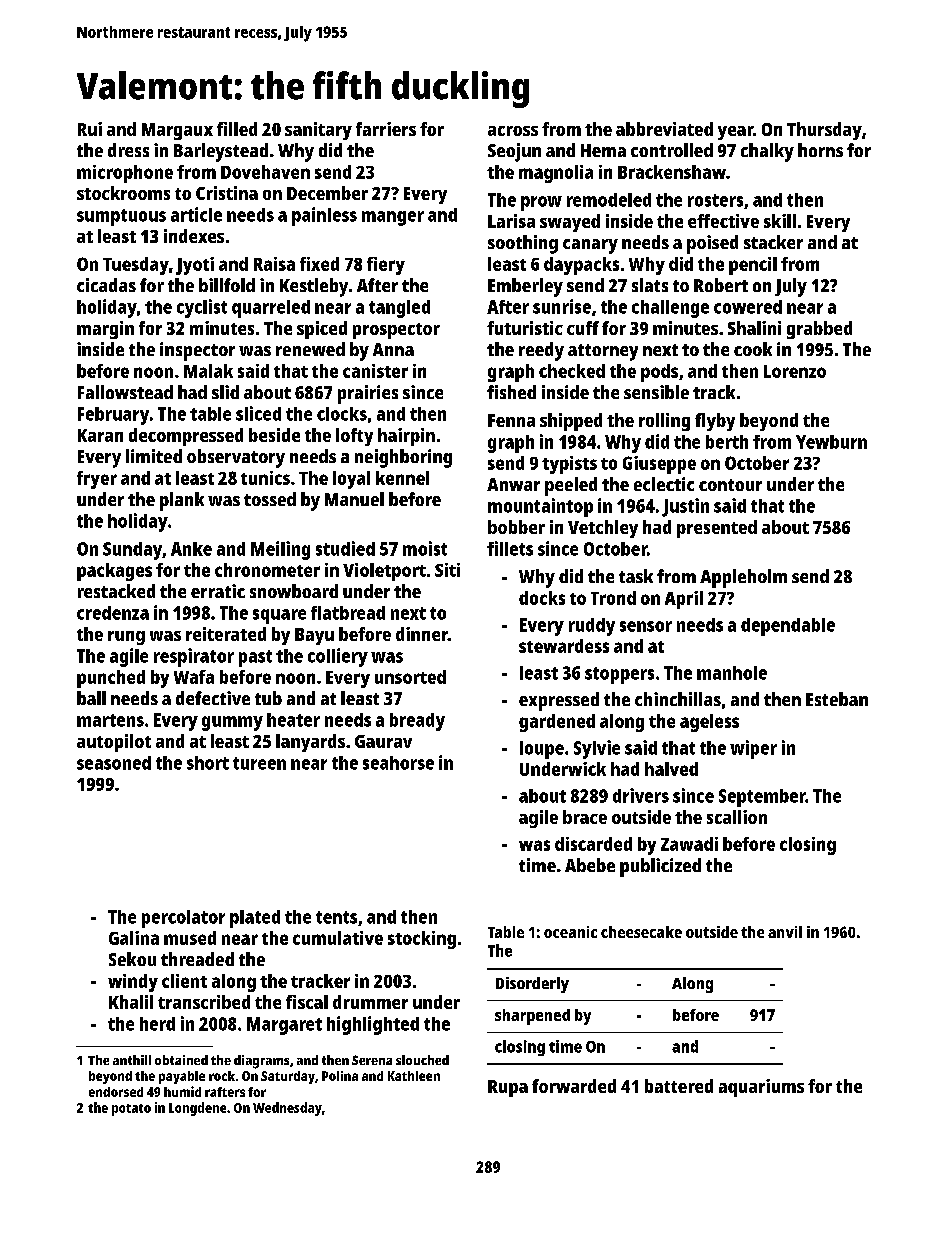 The height and width of the screenshot is (1233, 952). I want to click on Longdene, so click(197, 1109).
